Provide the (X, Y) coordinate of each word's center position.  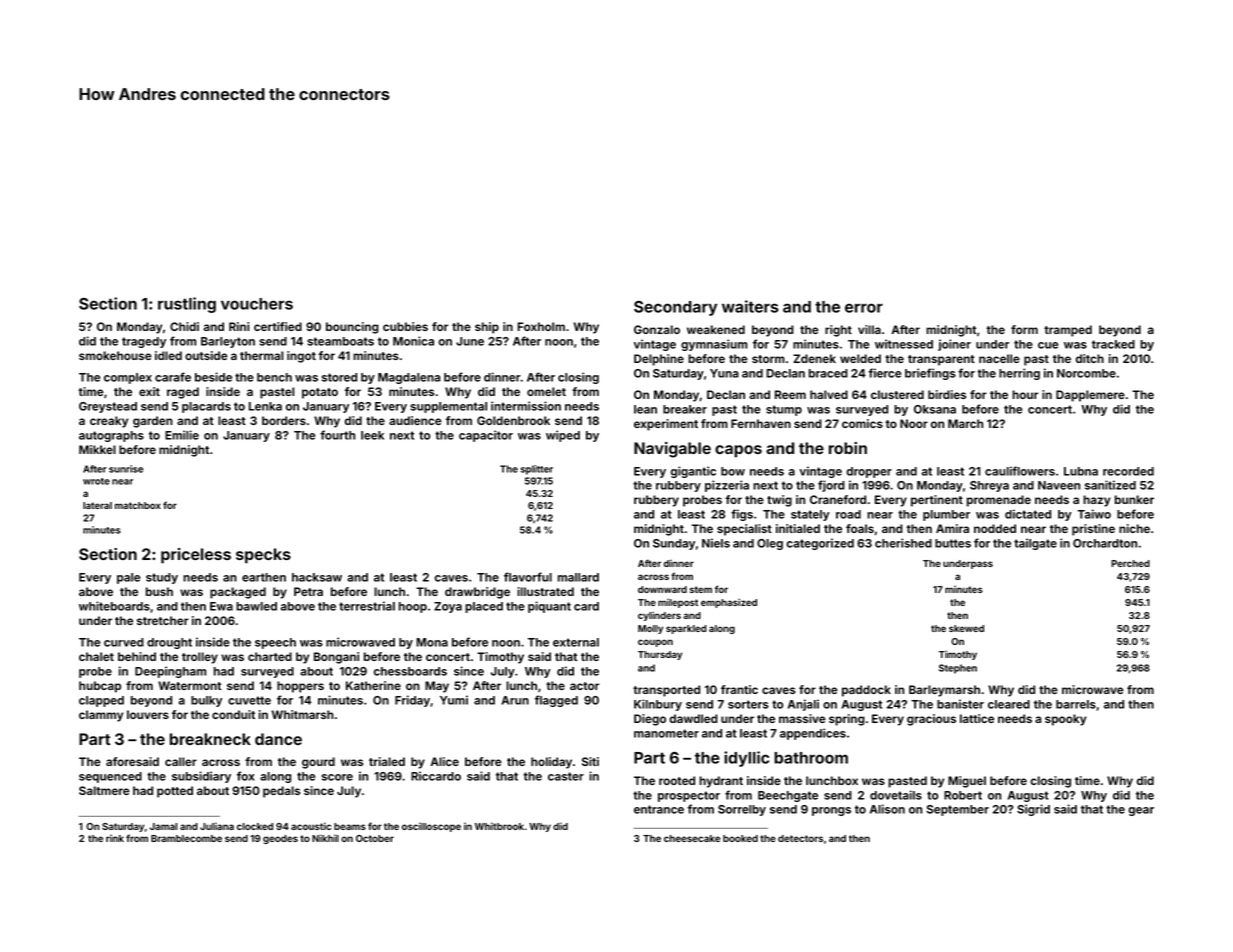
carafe (173, 377)
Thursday (660, 655)
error (864, 308)
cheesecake (692, 838)
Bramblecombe (186, 838)
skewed (966, 628)
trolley (200, 658)
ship (487, 328)
